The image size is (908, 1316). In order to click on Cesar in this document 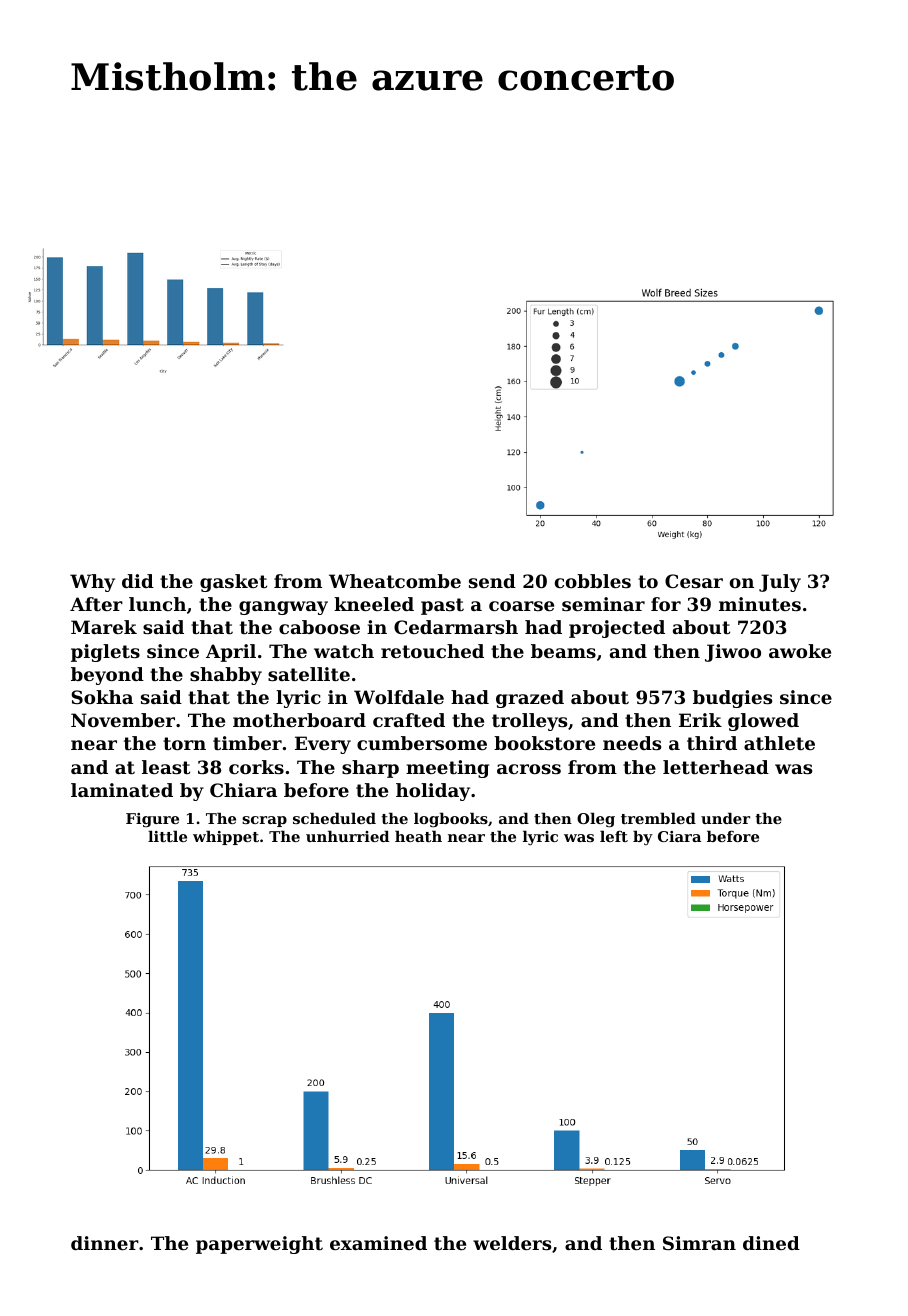, I will do `click(694, 581)`.
